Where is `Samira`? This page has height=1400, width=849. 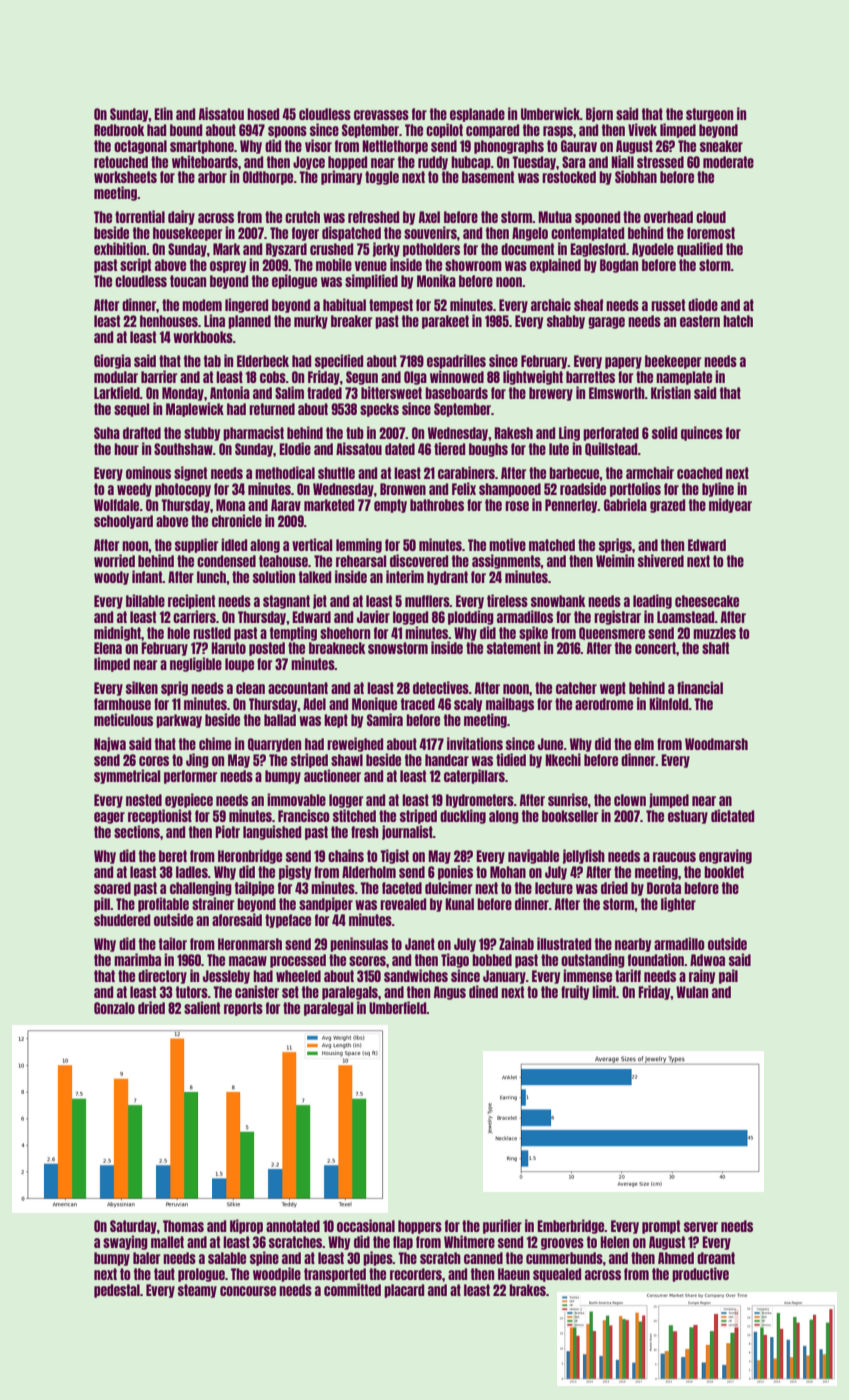
Samira is located at coordinates (385, 719).
